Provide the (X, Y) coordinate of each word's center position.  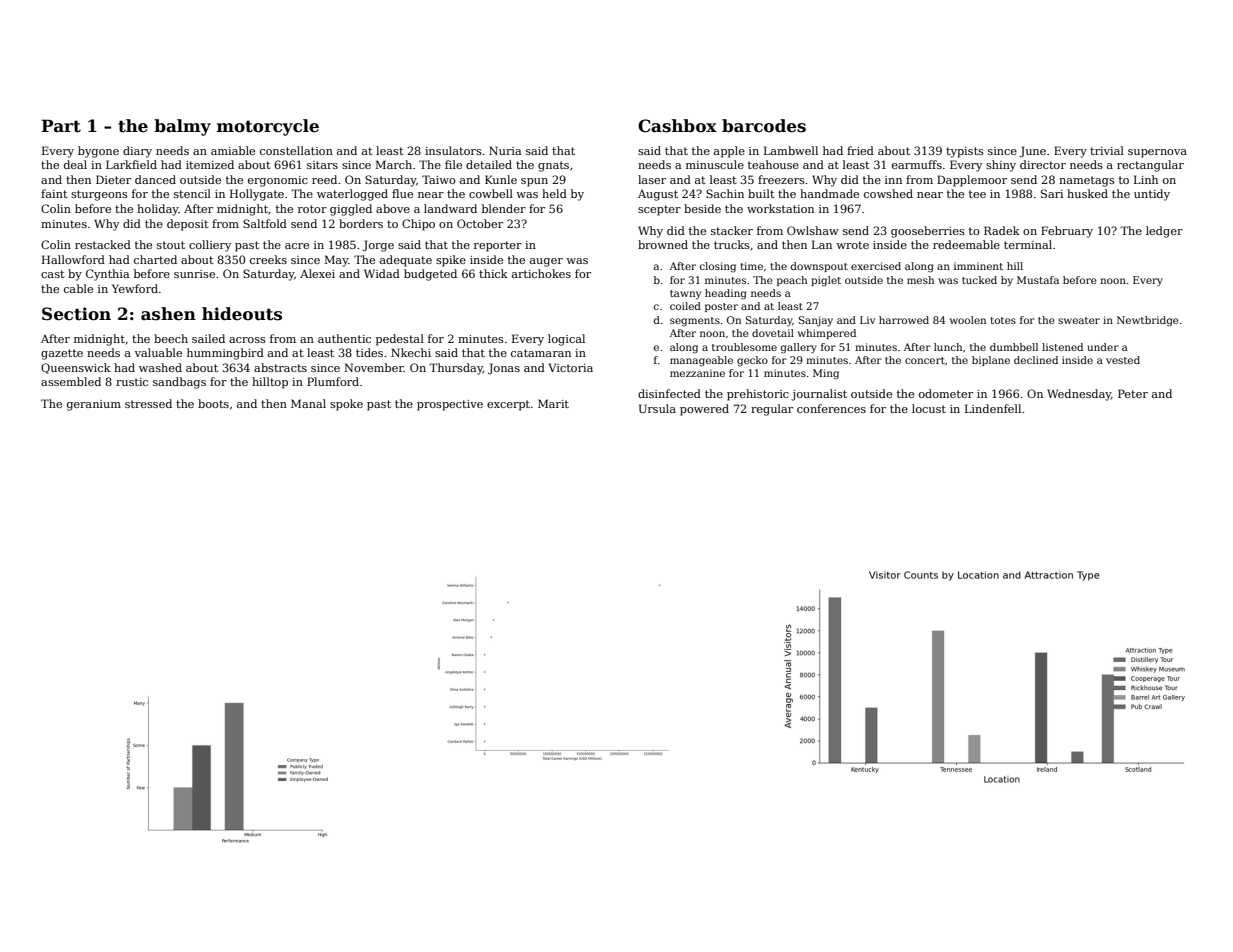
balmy (182, 127)
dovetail (773, 333)
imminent (978, 266)
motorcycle (268, 127)
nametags (1087, 181)
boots (213, 403)
